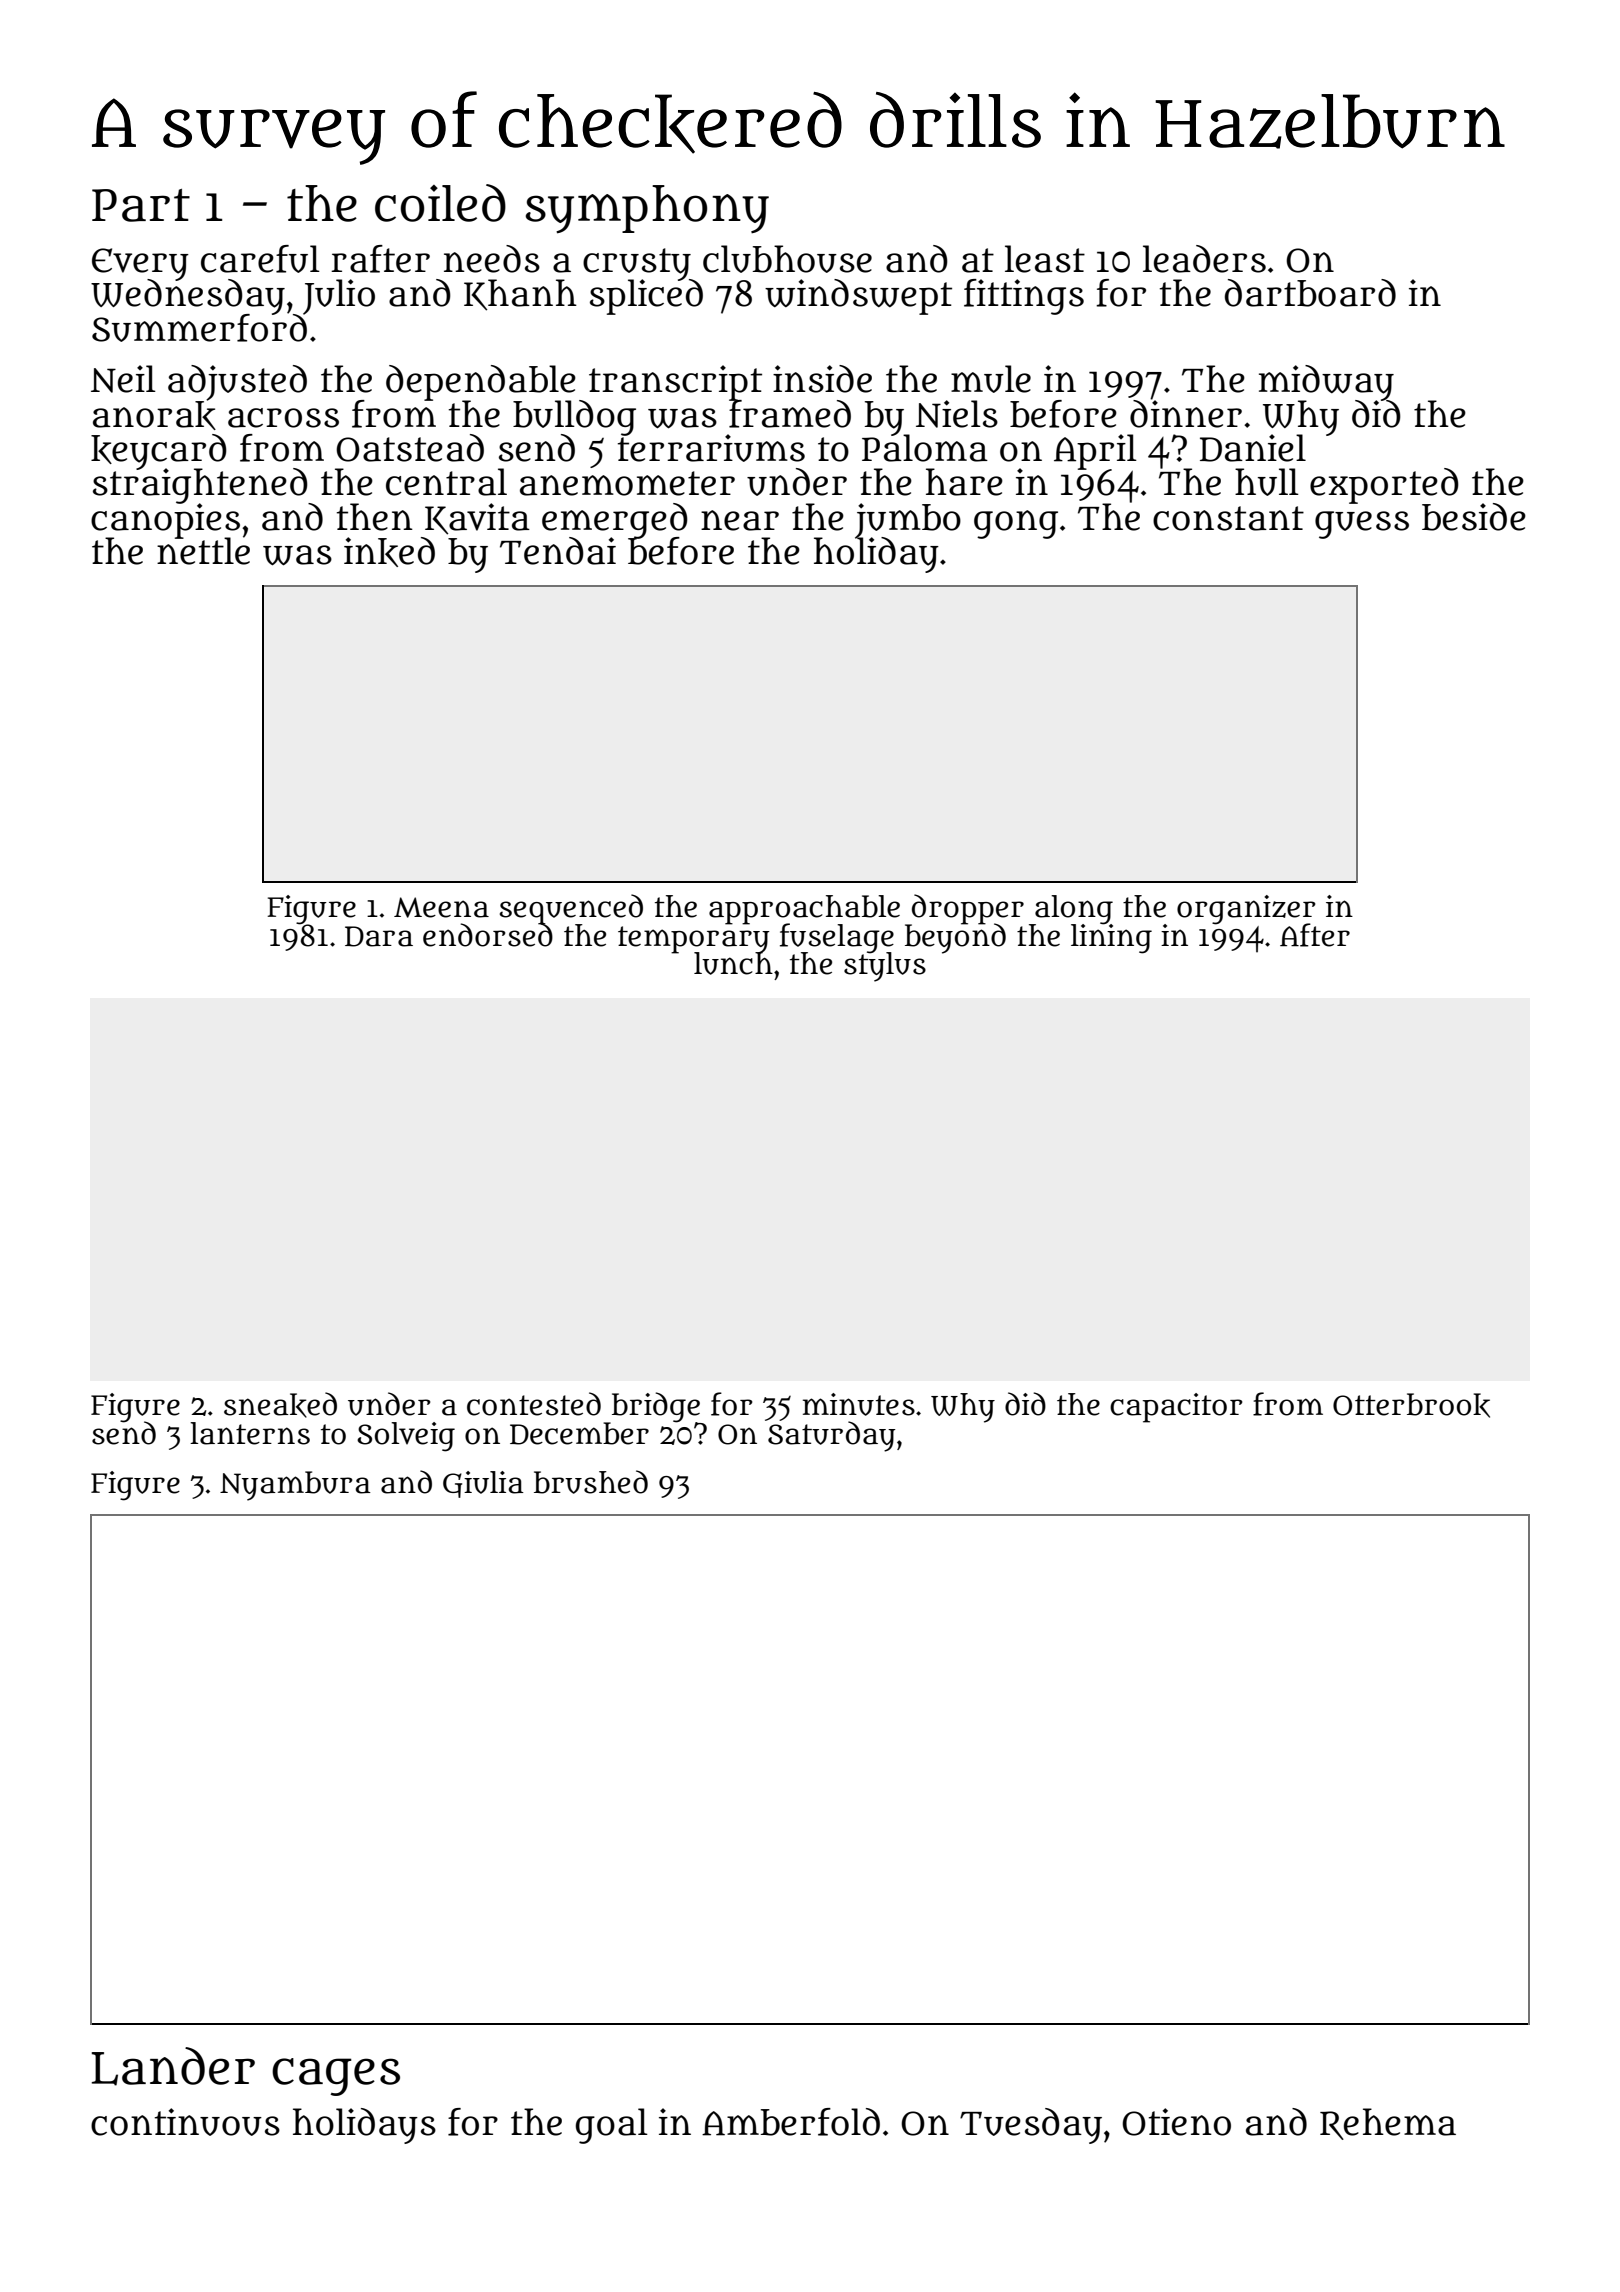 This screenshot has width=1620, height=2292. What do you see at coordinates (534, 1404) in the screenshot?
I see `contested` at bounding box center [534, 1404].
